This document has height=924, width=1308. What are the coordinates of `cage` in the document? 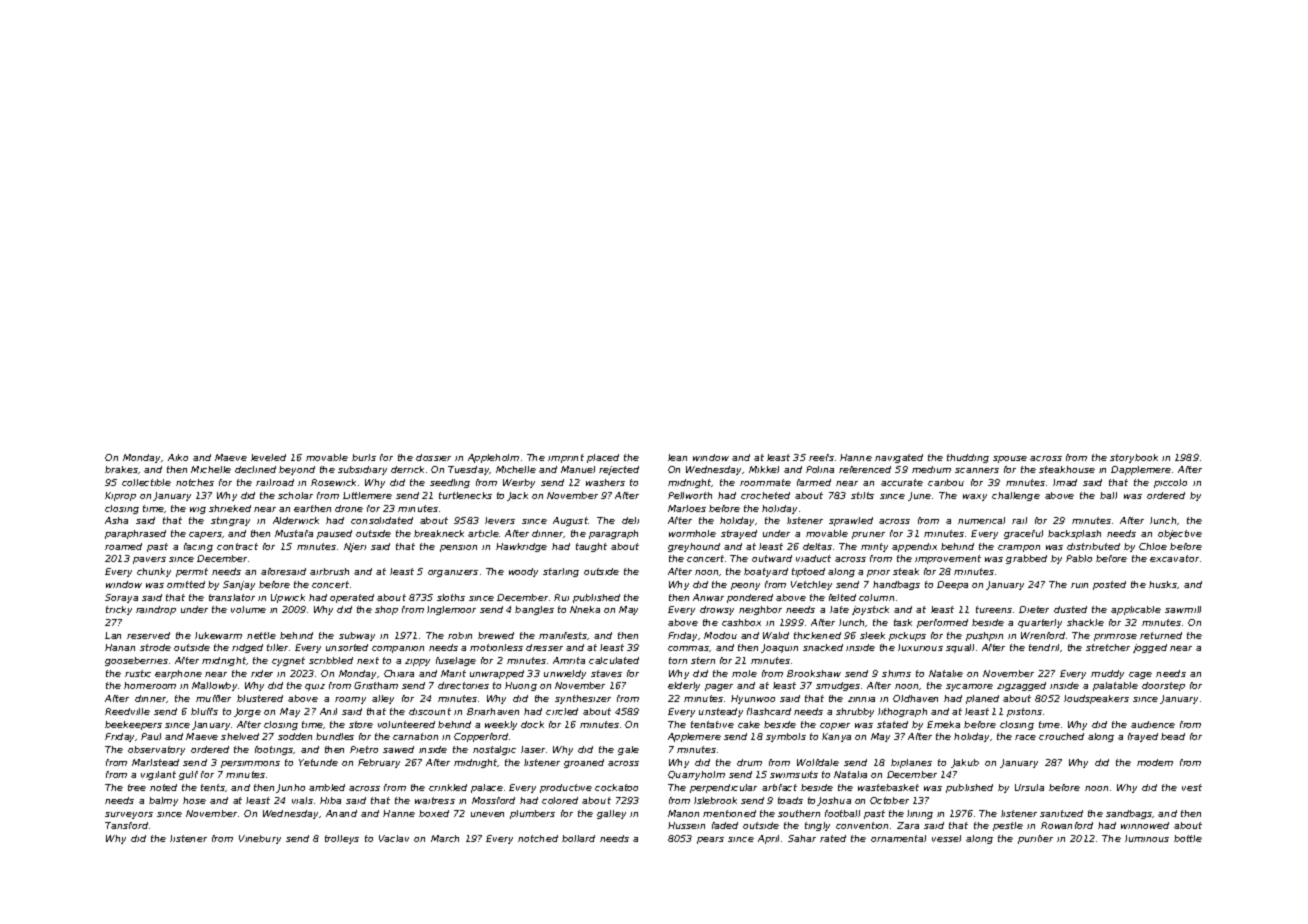 It's located at (1140, 675).
